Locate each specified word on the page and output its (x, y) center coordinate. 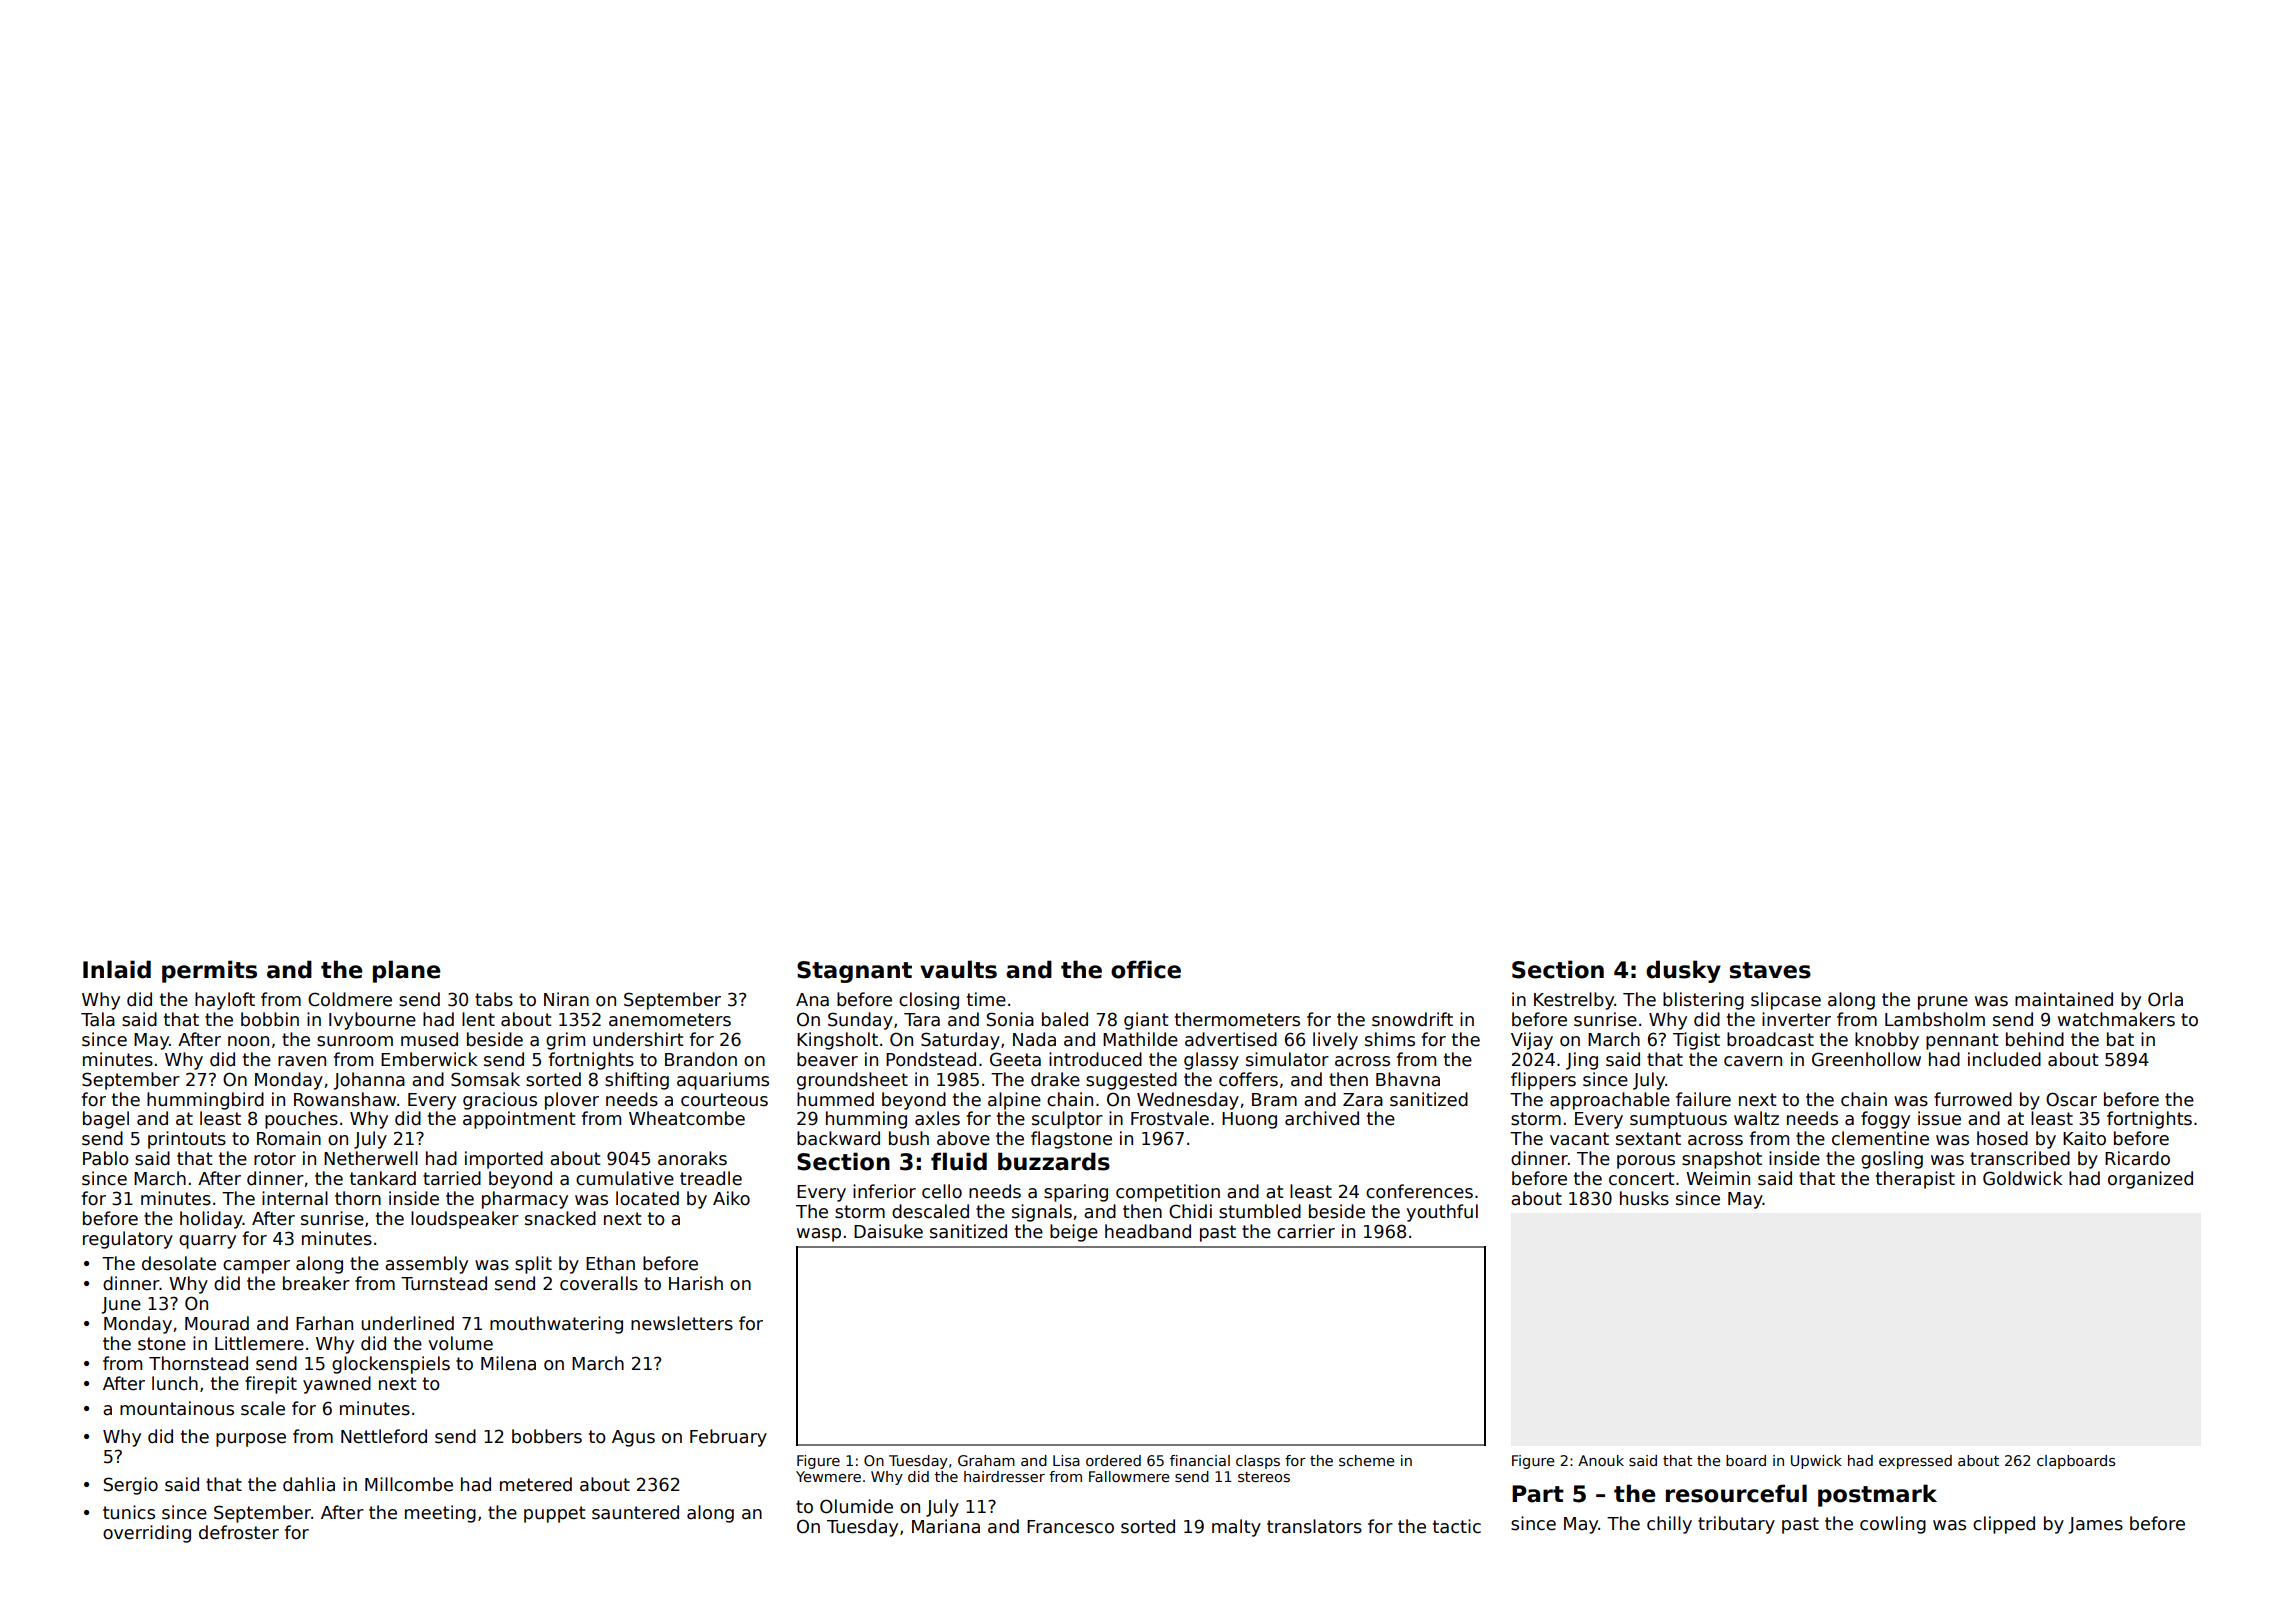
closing (929, 1001)
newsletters (682, 1323)
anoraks (692, 1158)
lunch (175, 1383)
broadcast (1770, 1039)
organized (2150, 1180)
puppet (555, 1514)
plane (407, 971)
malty (1236, 1528)
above (963, 1138)
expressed (1915, 1462)
